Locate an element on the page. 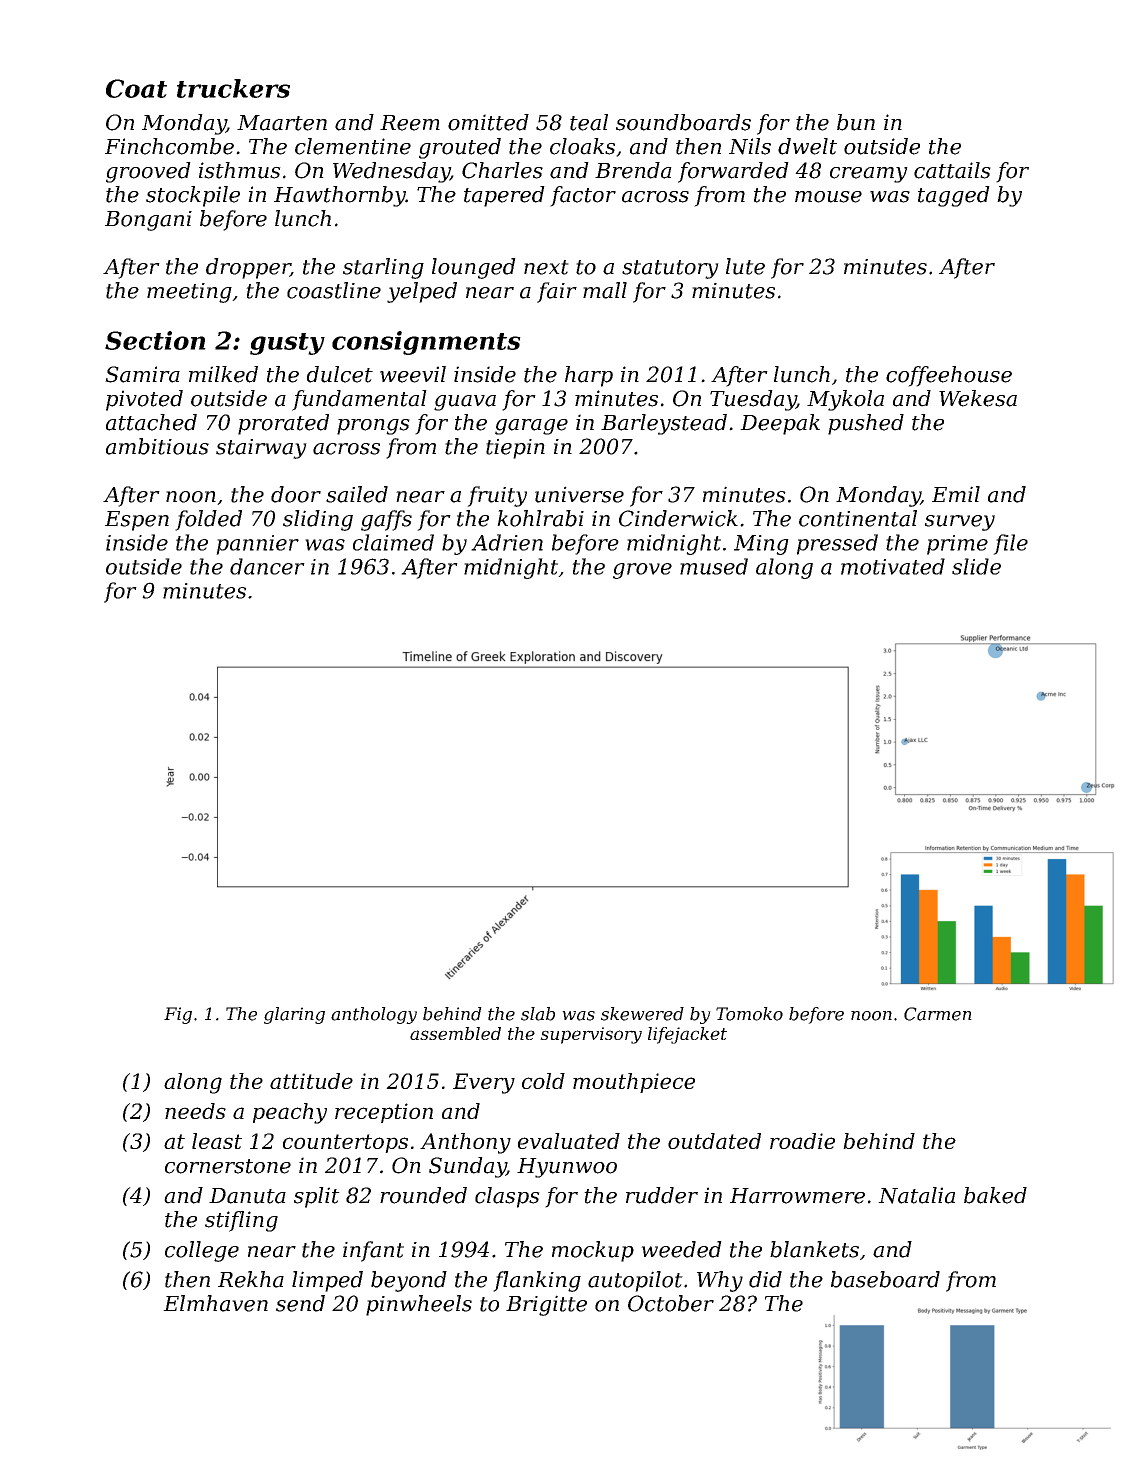 Image resolution: width=1137 pixels, height=1471 pixels. Bongani is located at coordinates (148, 221).
